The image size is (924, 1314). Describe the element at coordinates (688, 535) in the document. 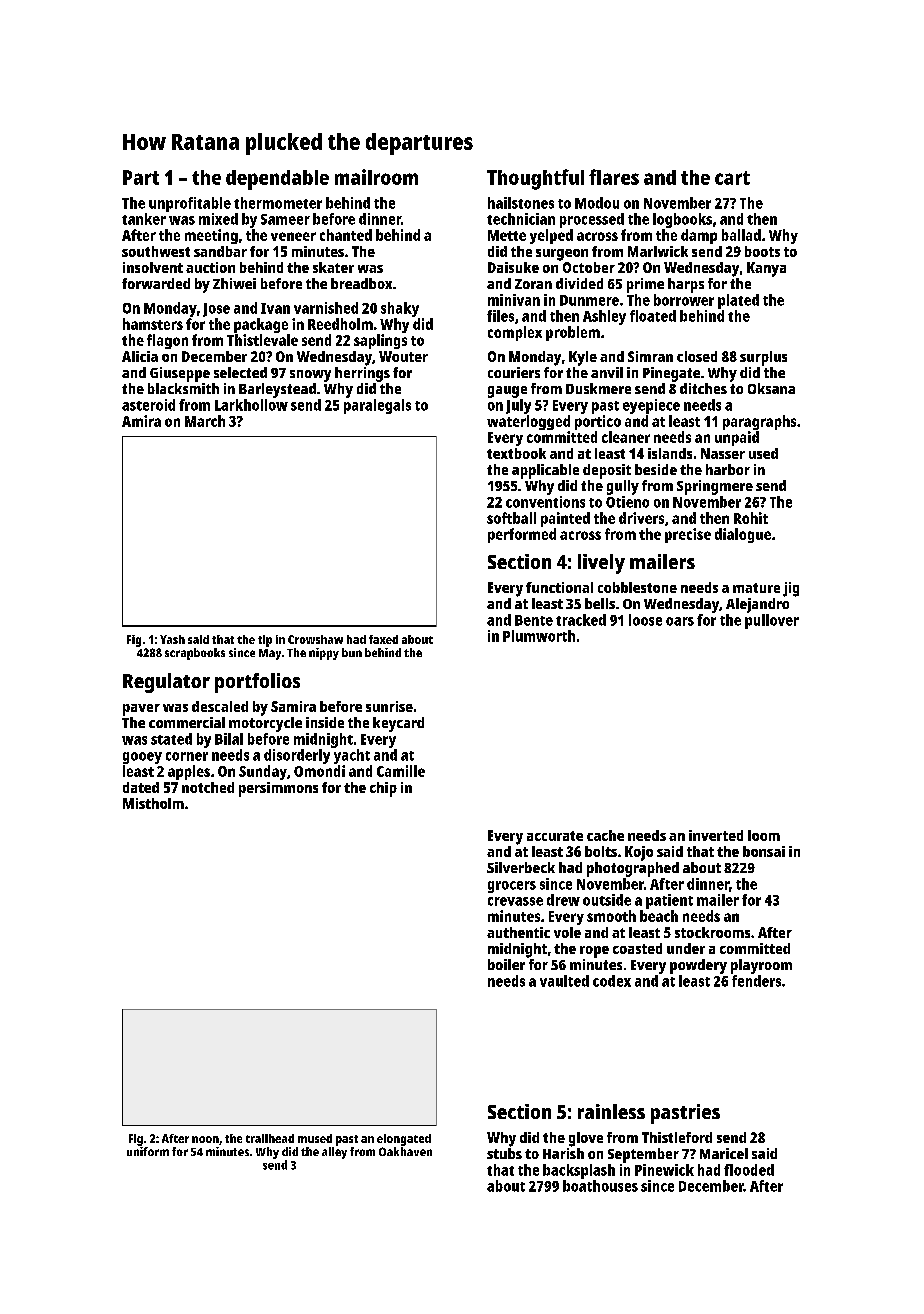

I see `precise` at that location.
